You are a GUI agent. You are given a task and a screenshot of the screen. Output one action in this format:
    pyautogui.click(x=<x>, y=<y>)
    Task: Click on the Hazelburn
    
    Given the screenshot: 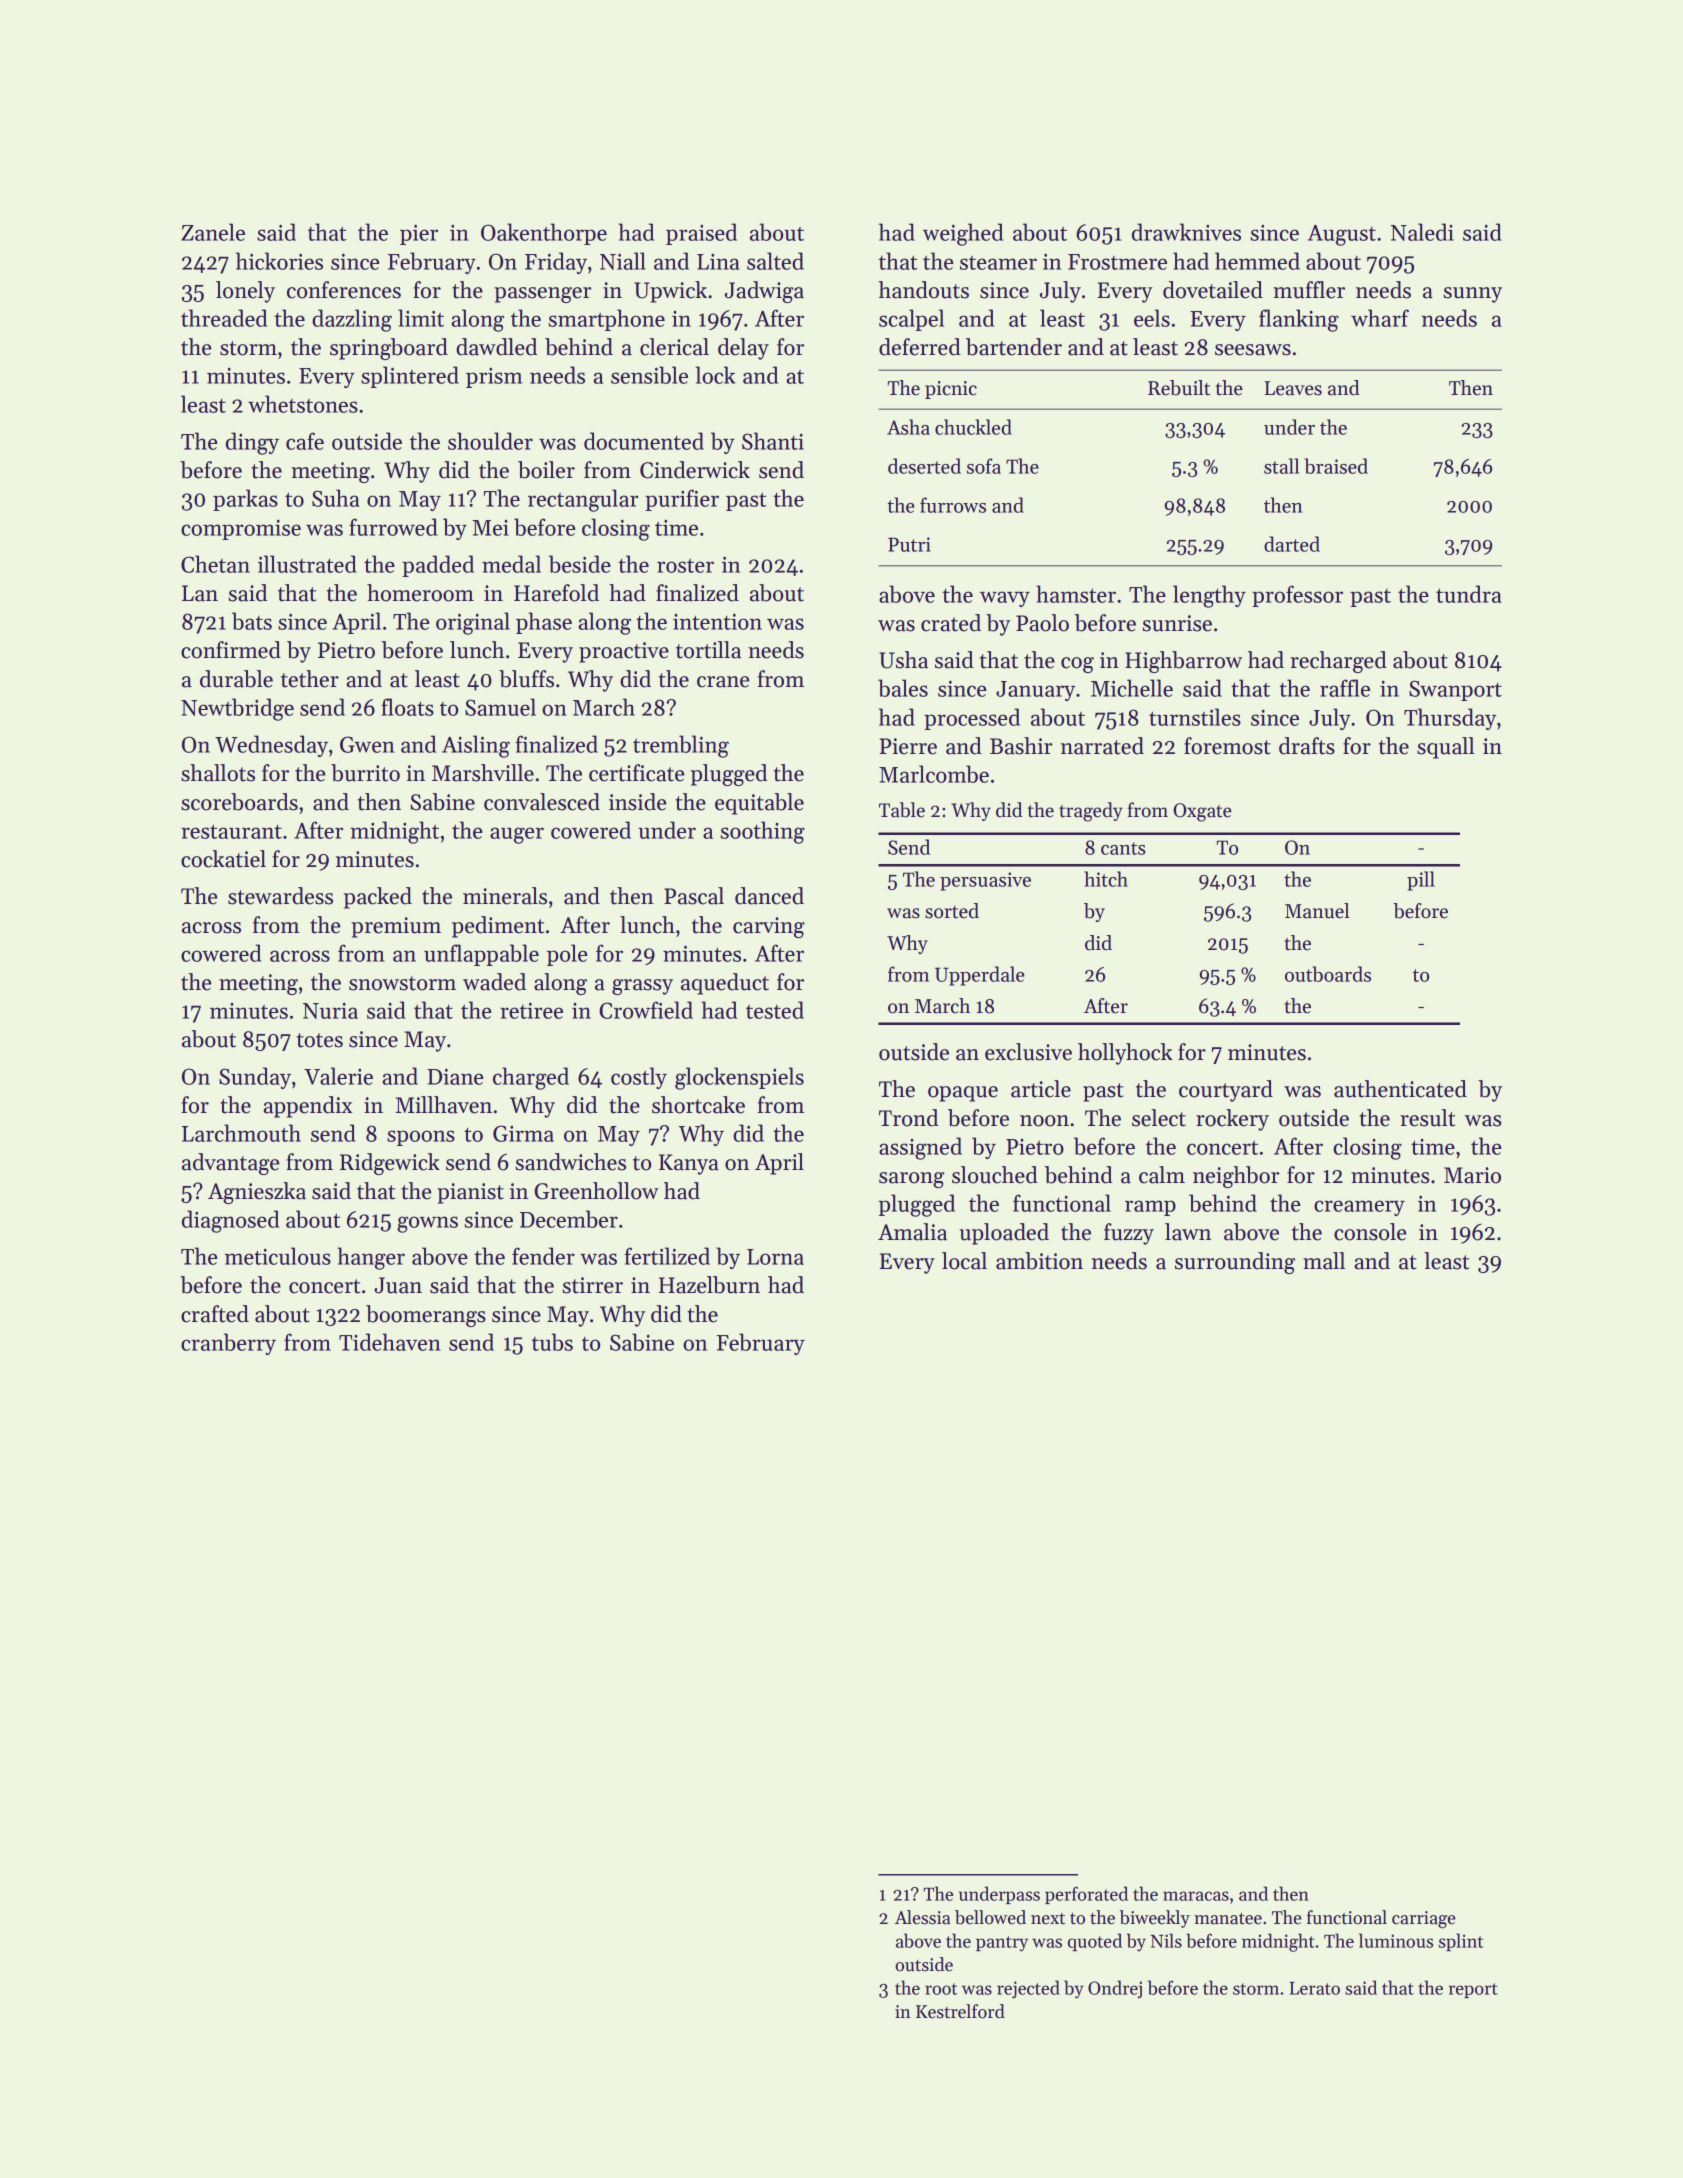 What is the action you would take?
    pyautogui.click(x=709, y=1285)
